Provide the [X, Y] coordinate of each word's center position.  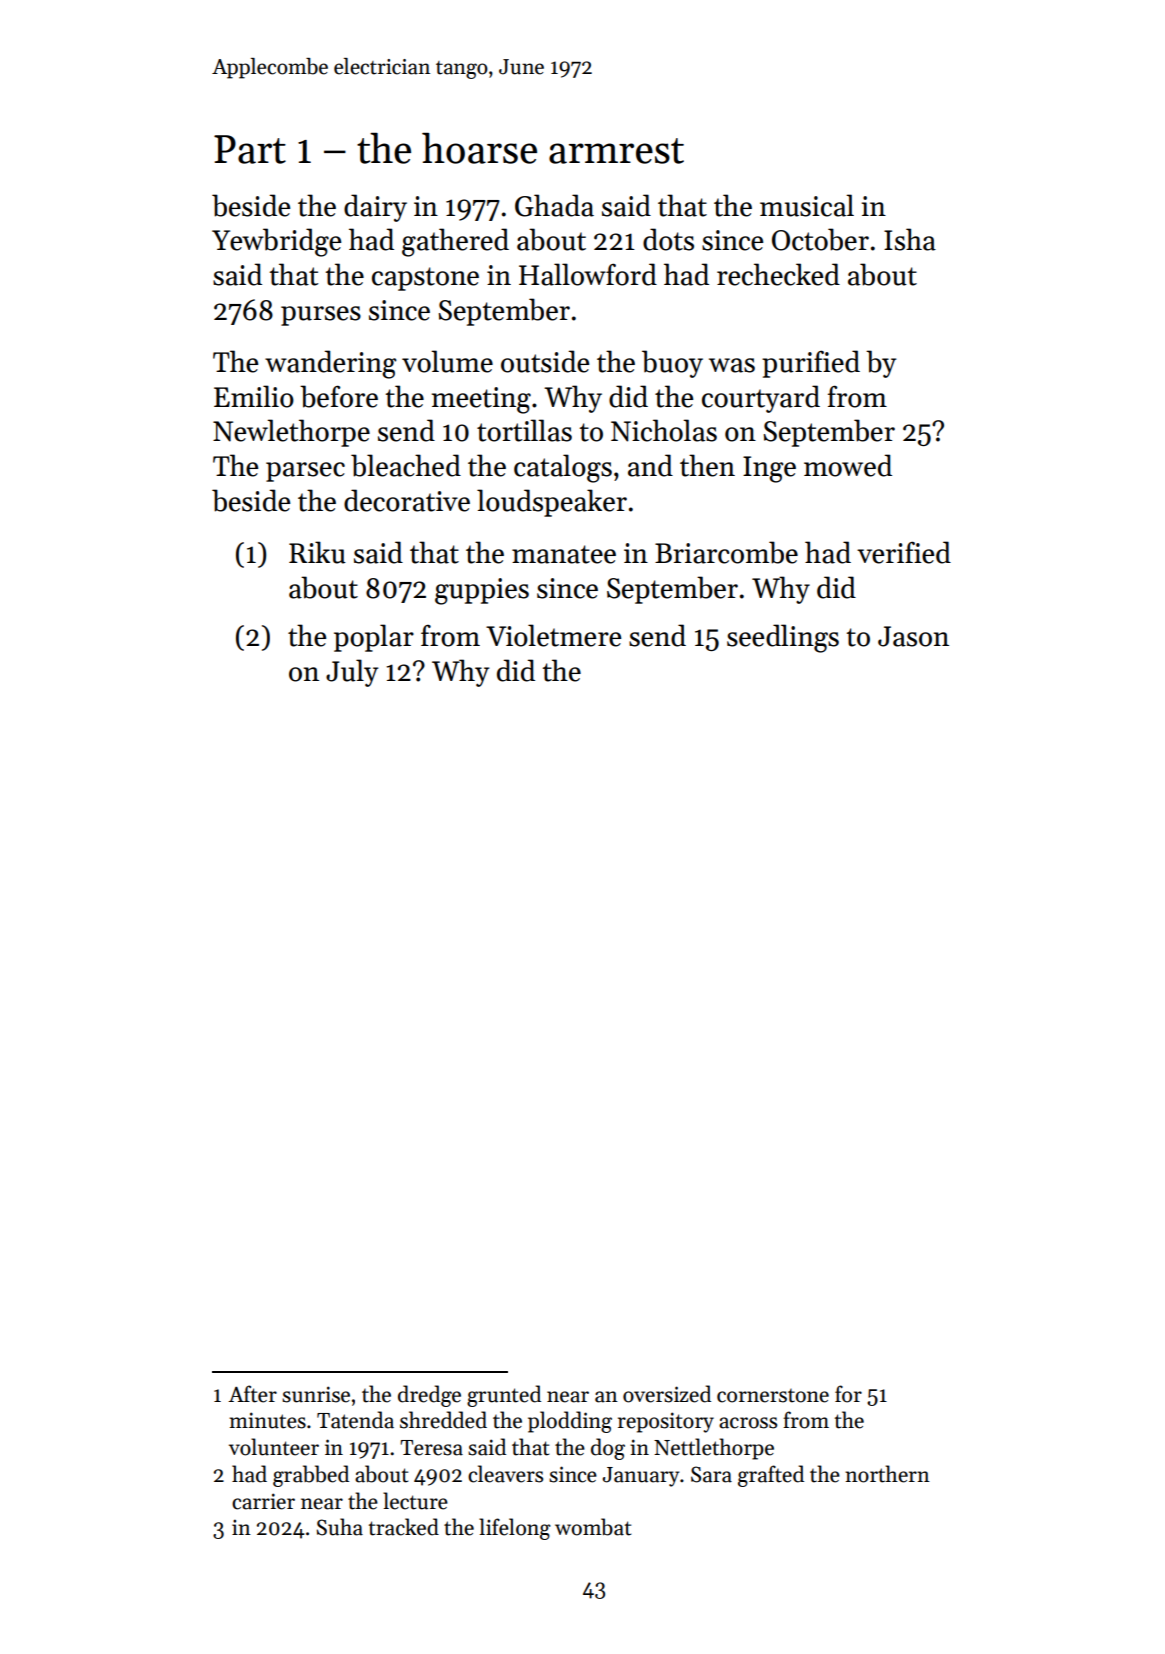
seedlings [783, 638]
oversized [667, 1394]
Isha [910, 239]
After [252, 1394]
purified [811, 364]
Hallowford [588, 274]
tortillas [524, 430]
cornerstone [773, 1396]
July [352, 673]
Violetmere [553, 635]
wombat [593, 1527]
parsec [305, 472]
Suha [340, 1527]
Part [250, 149]
